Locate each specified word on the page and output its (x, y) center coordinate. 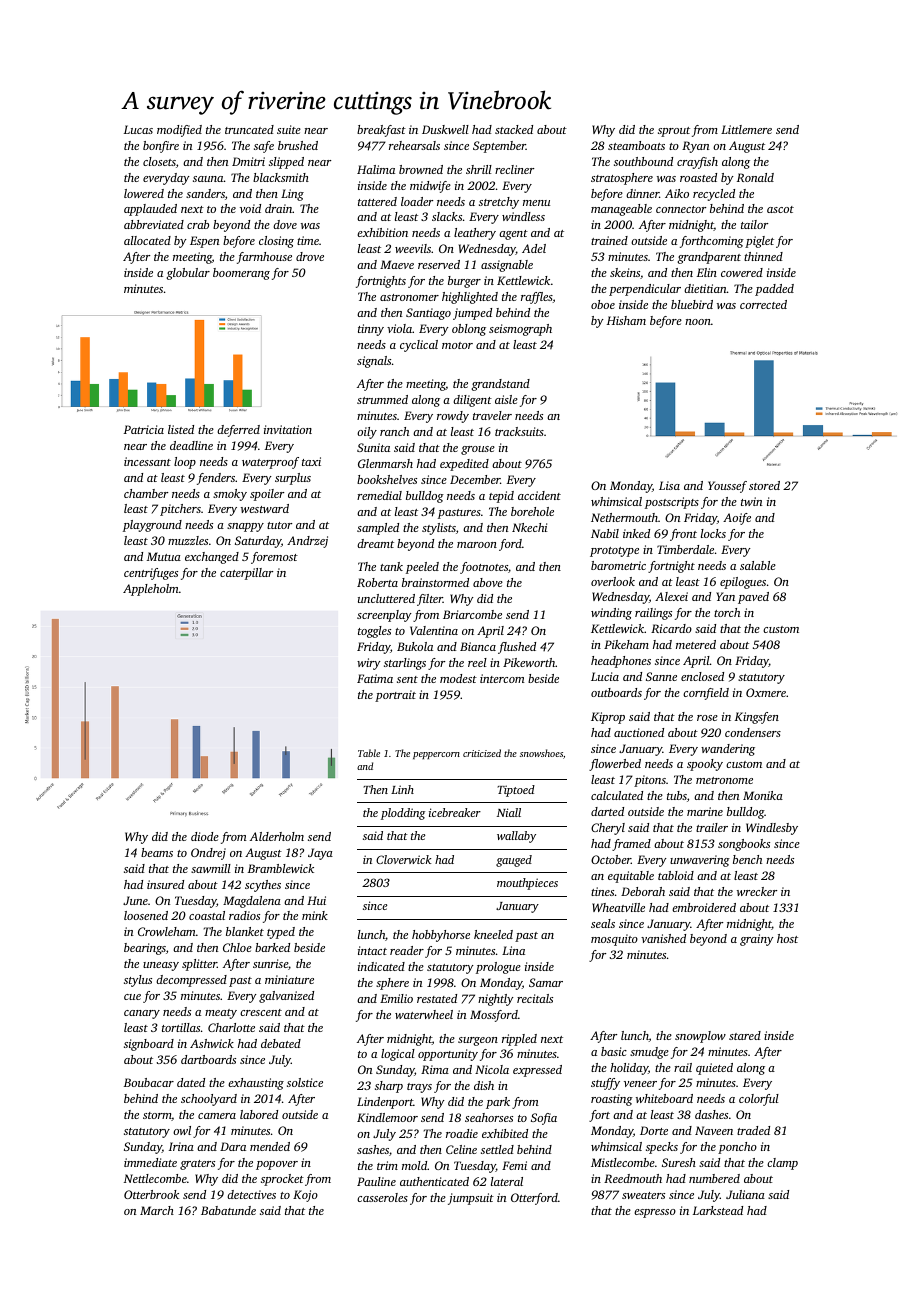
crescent (261, 1012)
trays (419, 1088)
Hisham (626, 320)
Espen (204, 242)
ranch (394, 431)
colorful (759, 1100)
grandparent (709, 258)
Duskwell (445, 129)
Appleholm (151, 590)
